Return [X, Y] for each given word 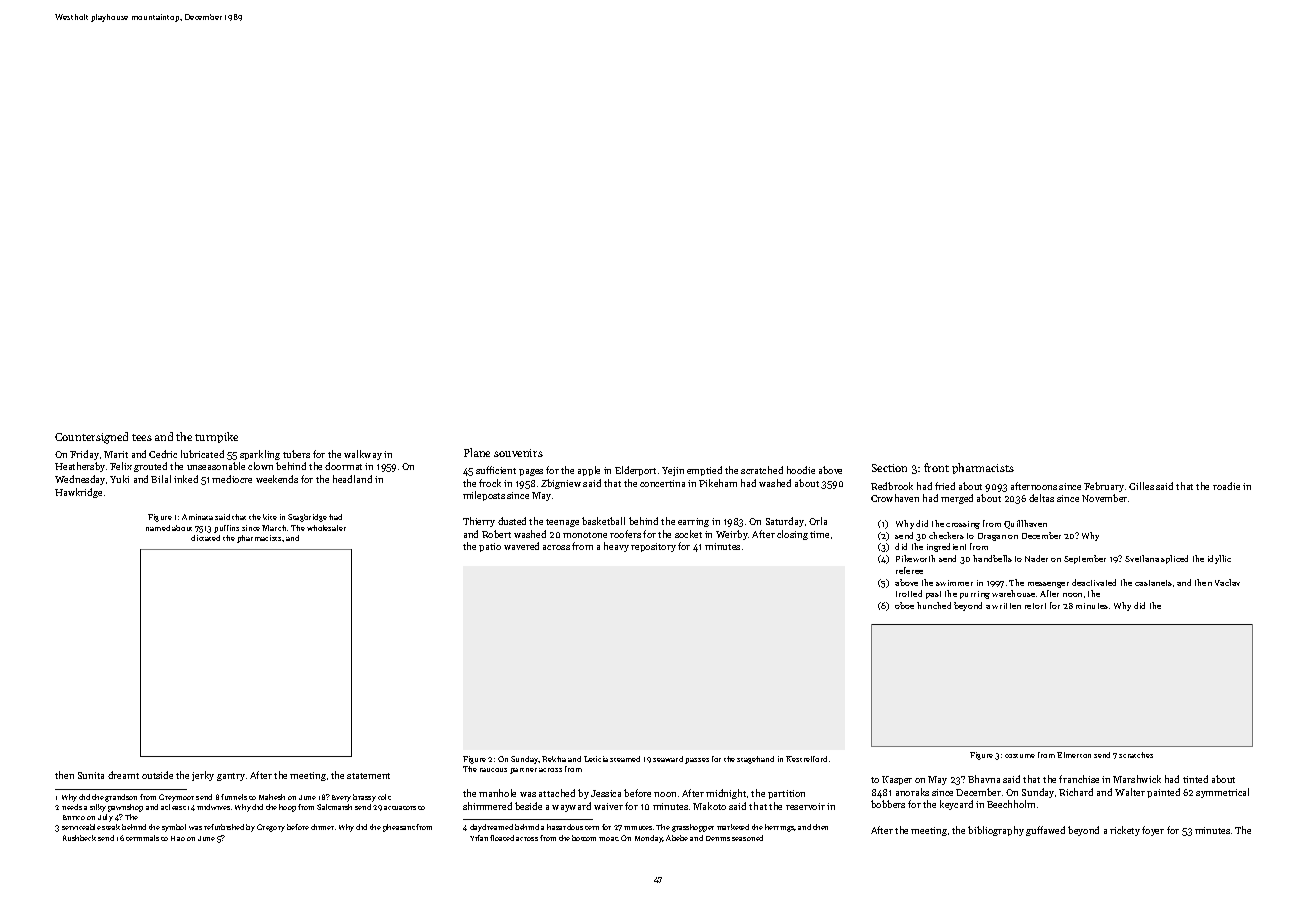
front [936, 467]
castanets [1153, 583]
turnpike [216, 437]
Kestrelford [806, 759]
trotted [909, 593]
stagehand [755, 760]
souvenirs [518, 453]
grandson [121, 798]
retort [1035, 606]
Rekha [554, 759]
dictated [205, 538]
